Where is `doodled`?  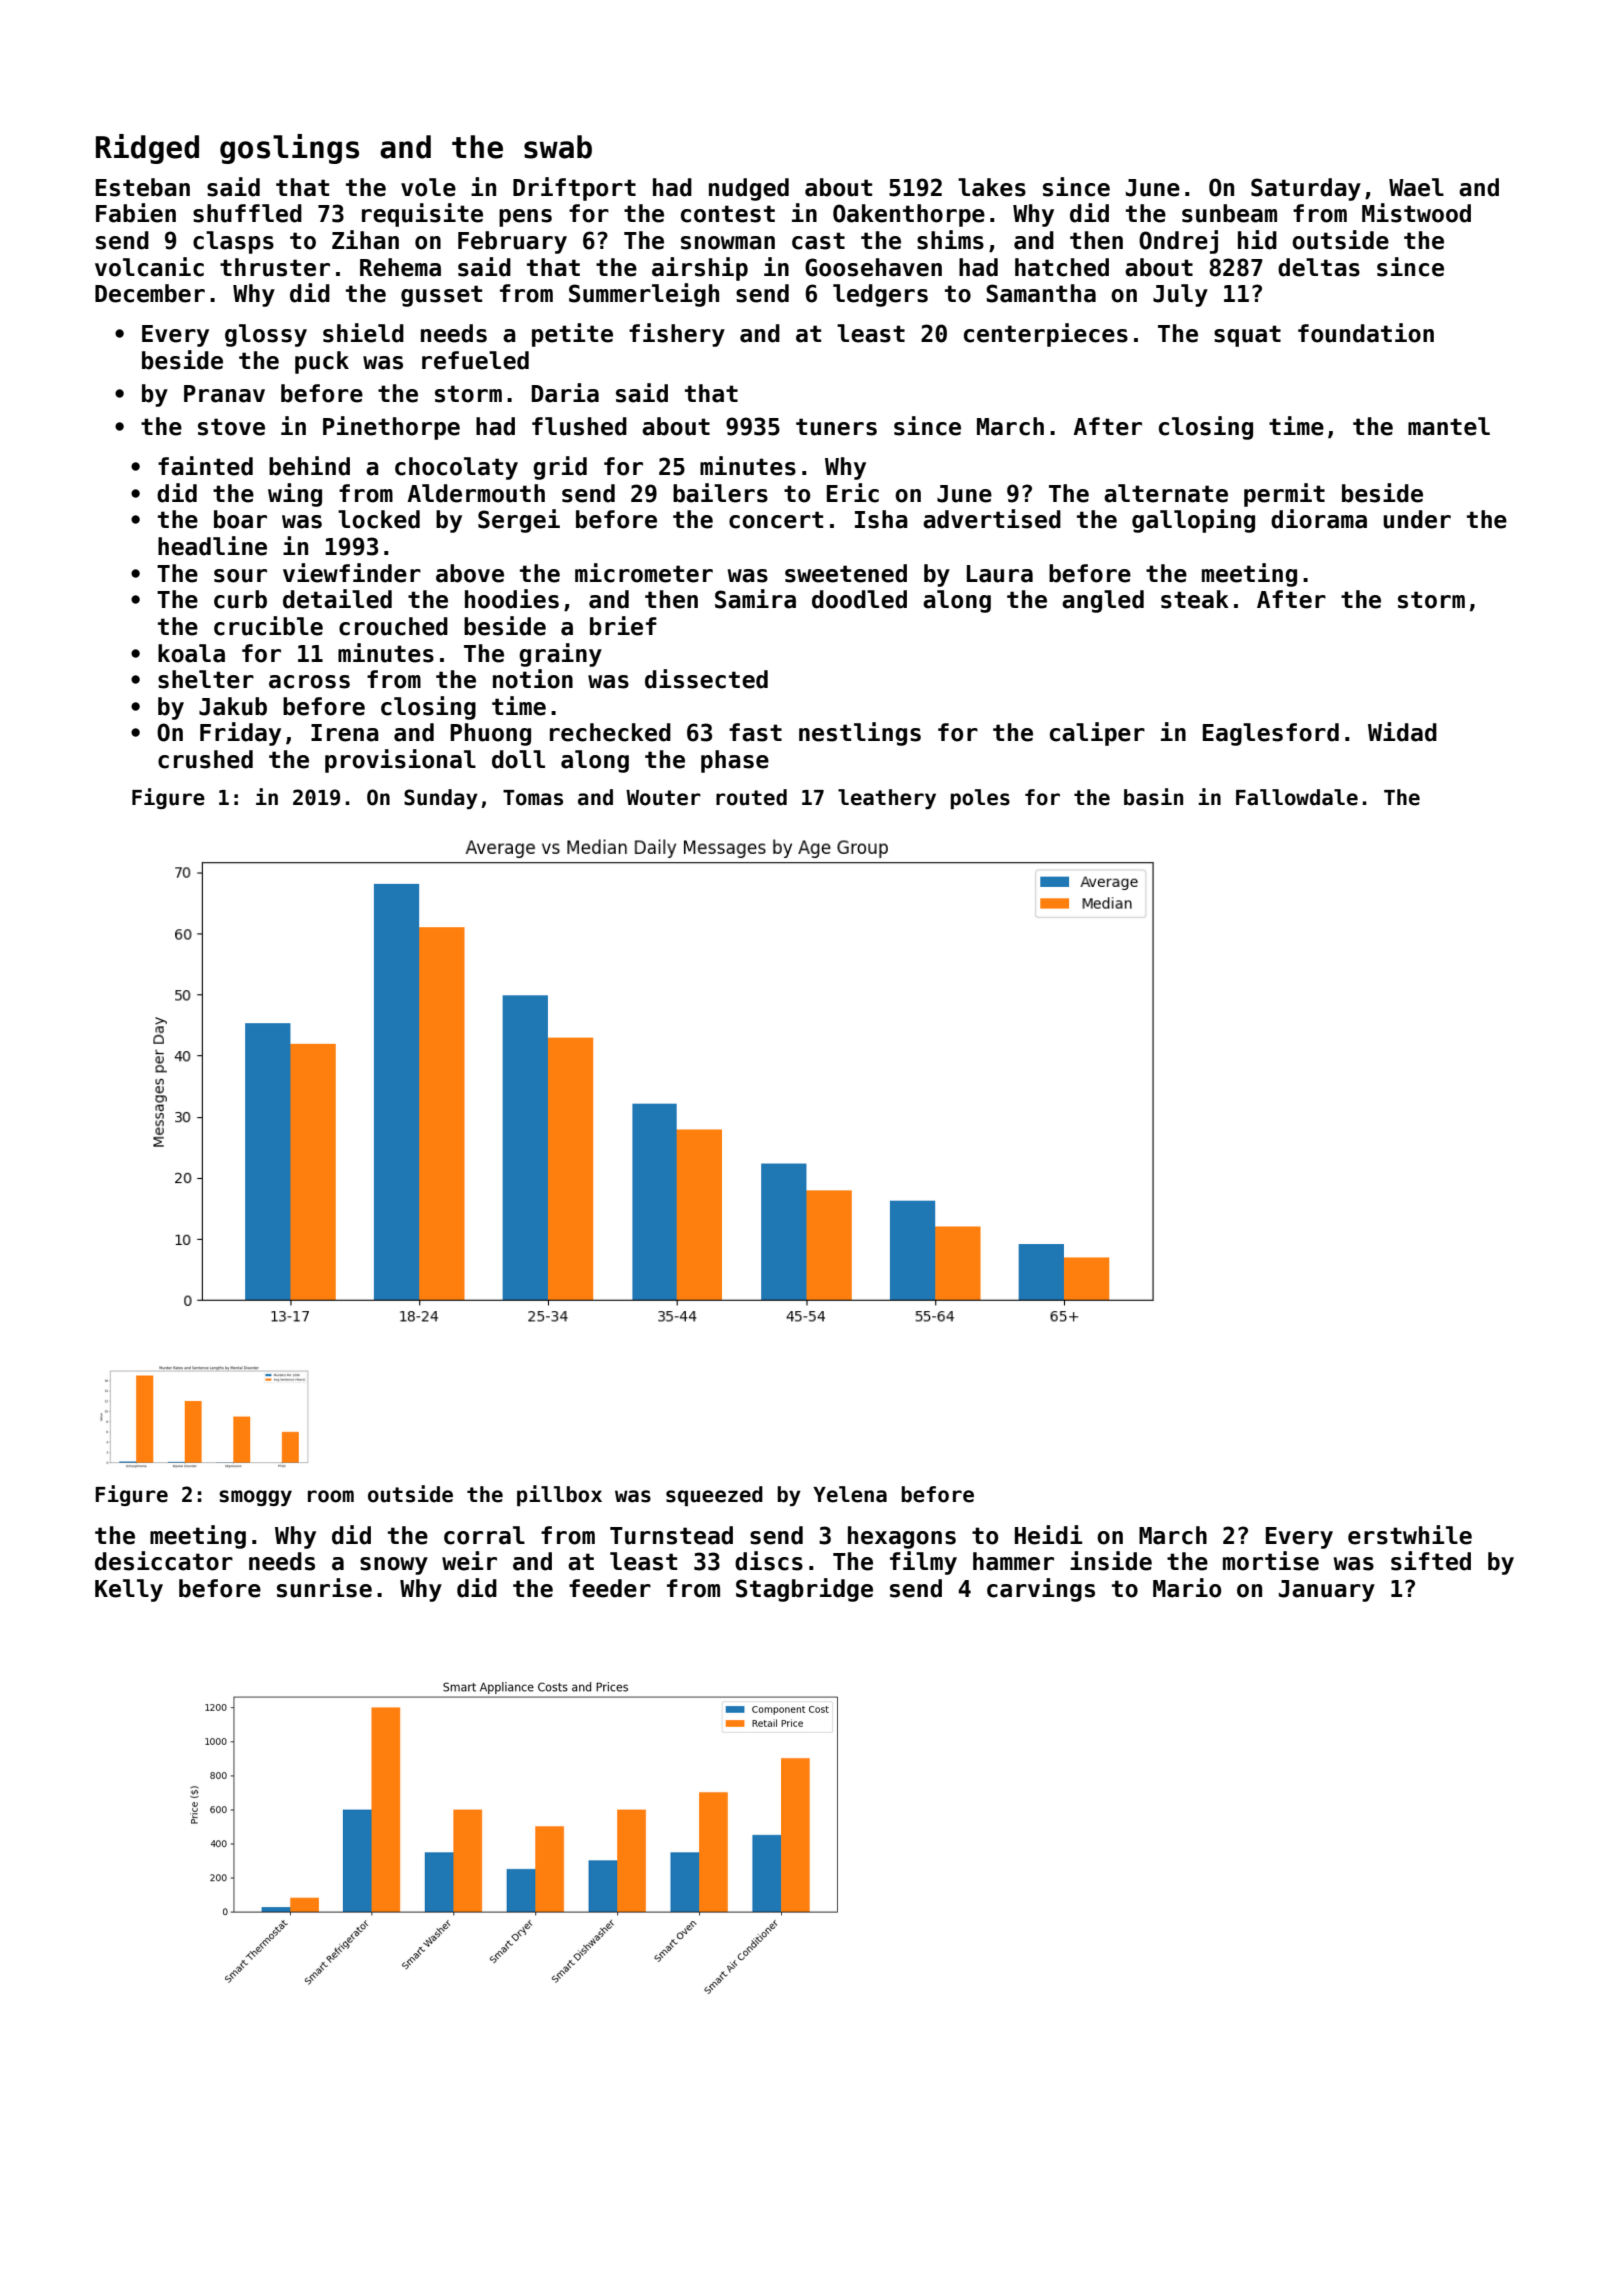 doodled is located at coordinates (859, 599).
